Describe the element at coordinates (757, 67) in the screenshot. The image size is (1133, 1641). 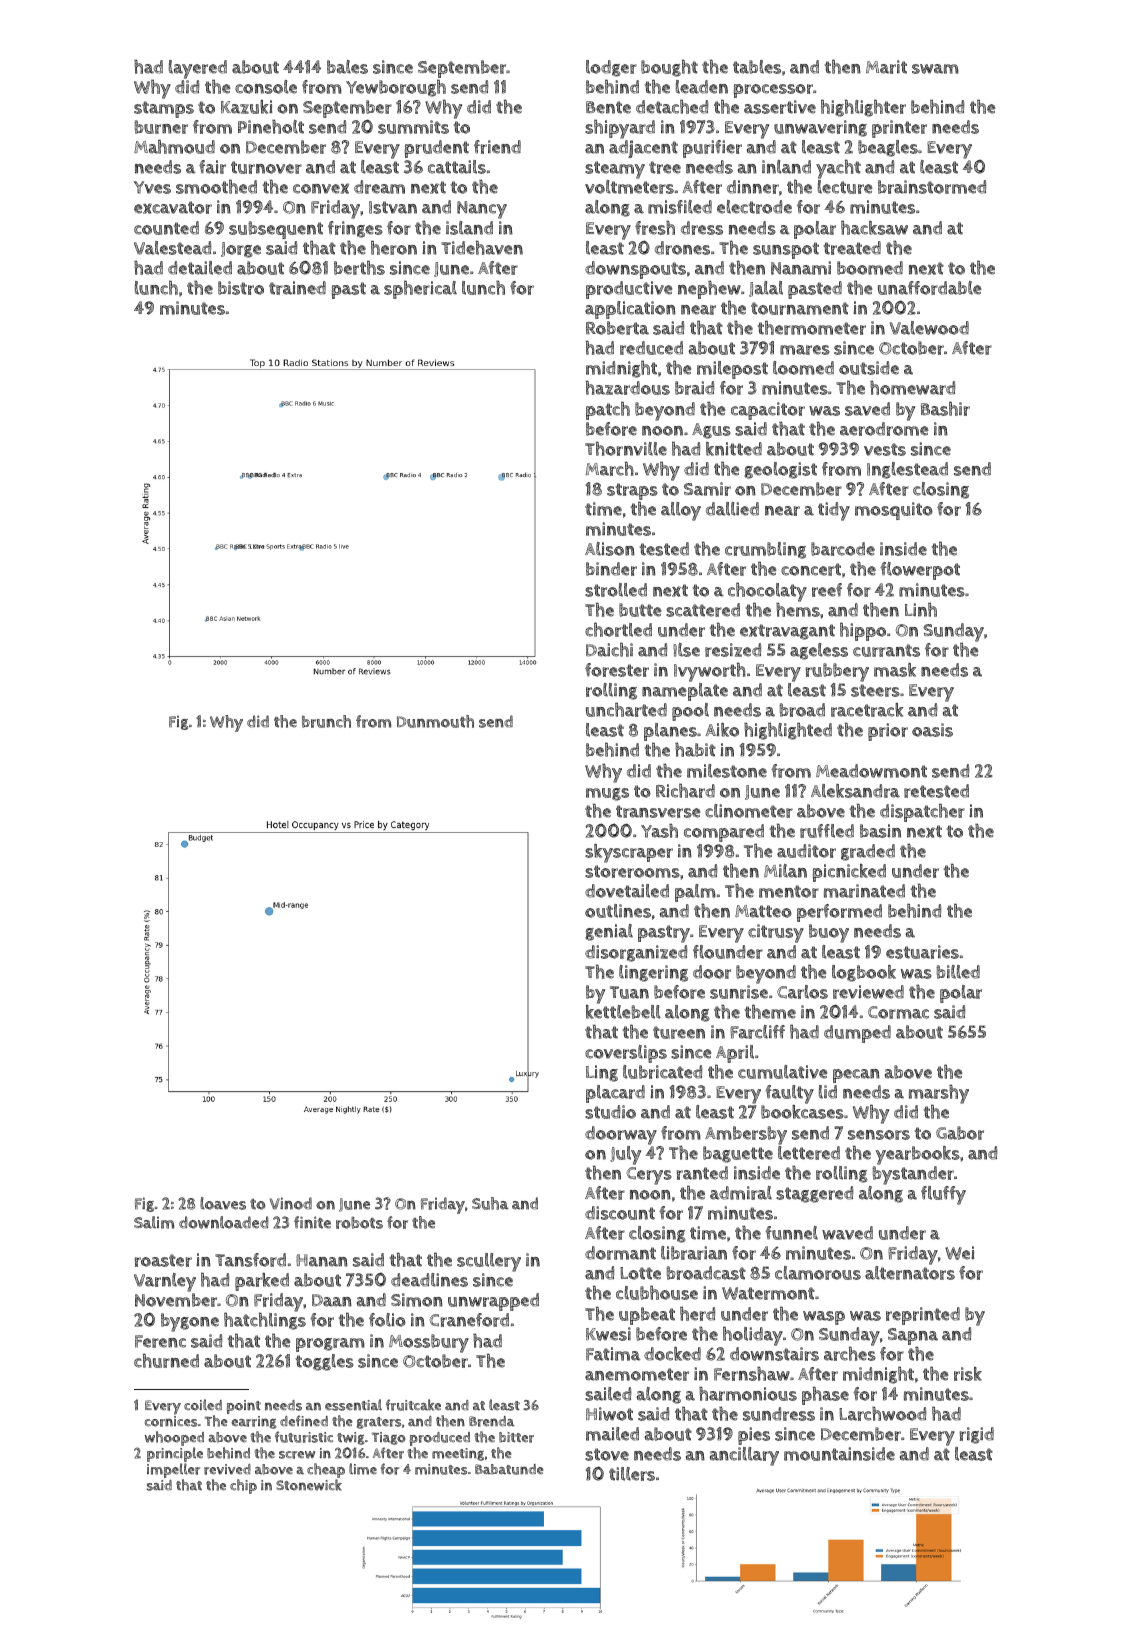
I see `tables` at that location.
